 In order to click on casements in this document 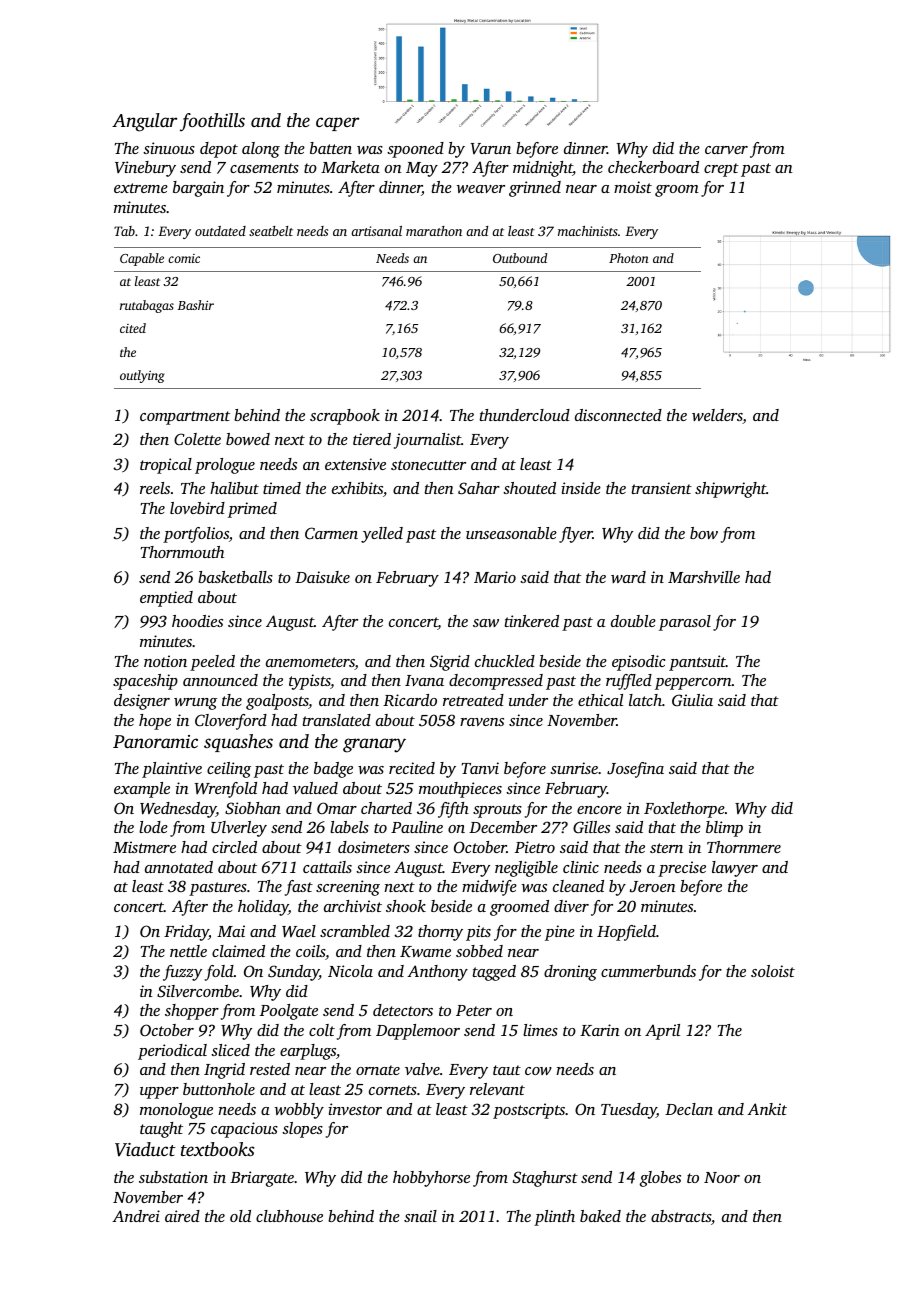, I will do `click(264, 168)`.
